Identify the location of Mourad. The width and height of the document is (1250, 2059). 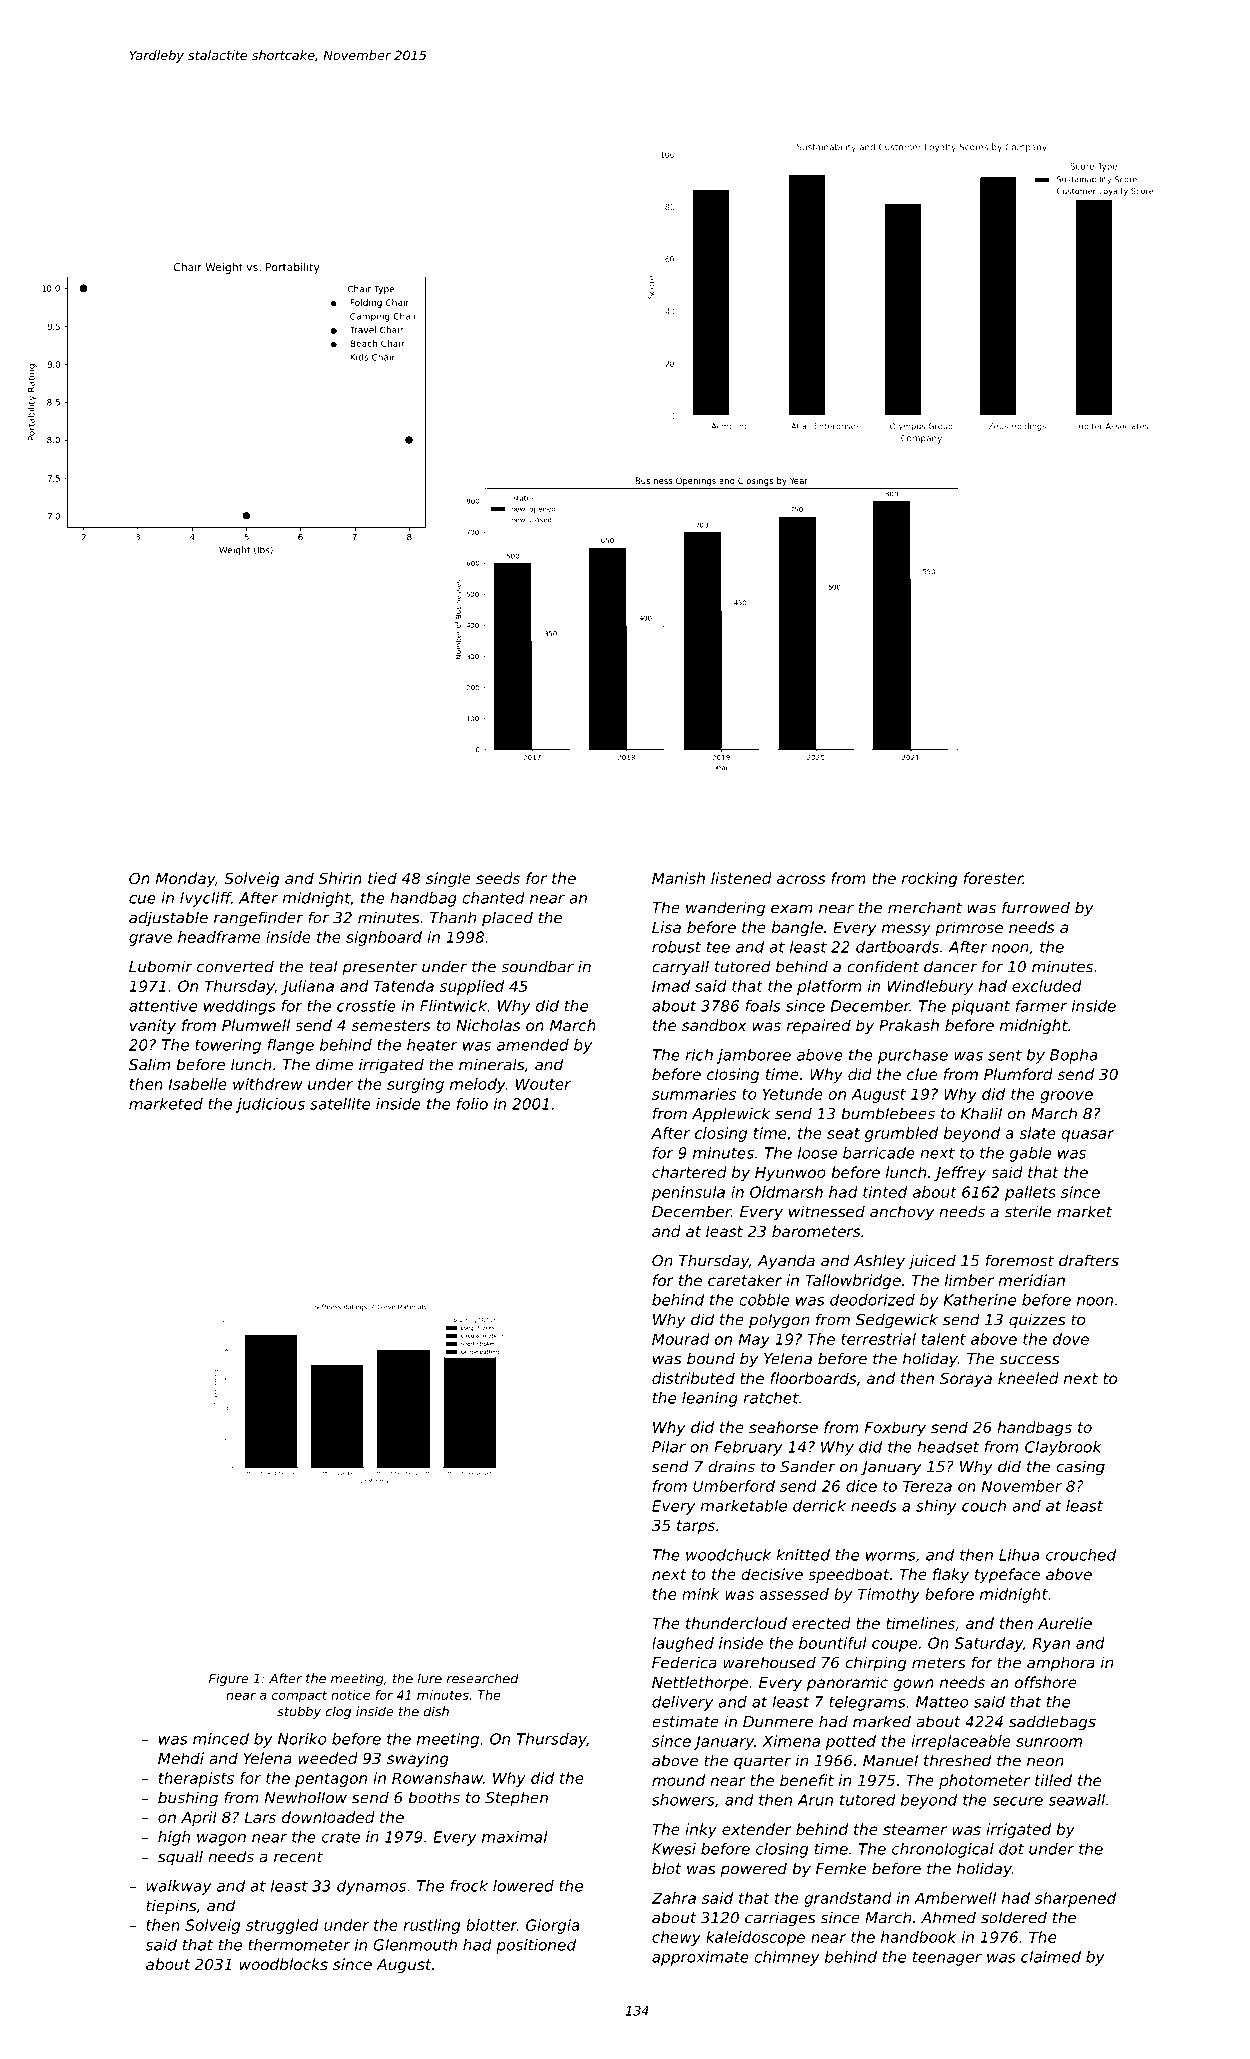
(681, 1339).
